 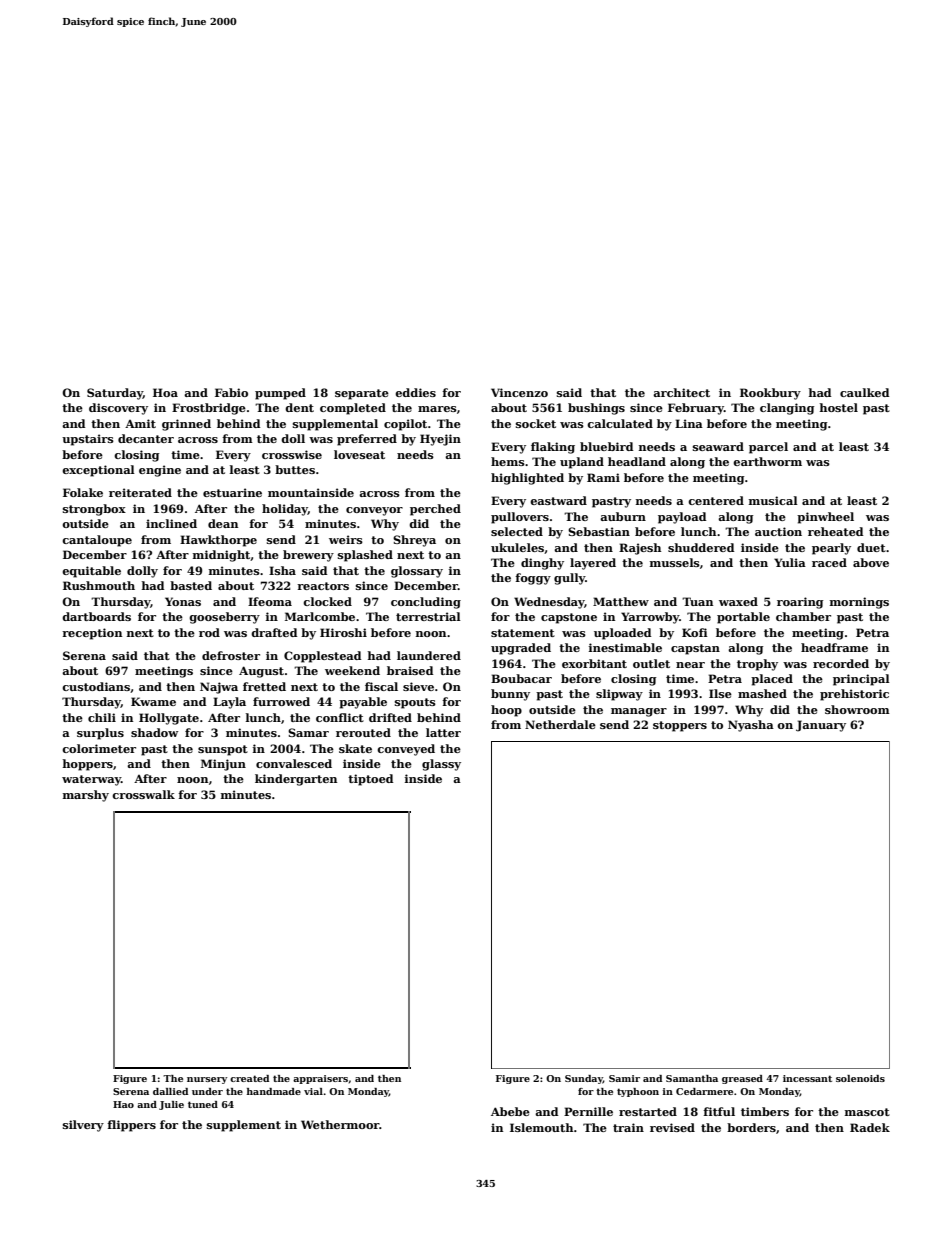 I want to click on tiptoed, so click(x=371, y=780).
